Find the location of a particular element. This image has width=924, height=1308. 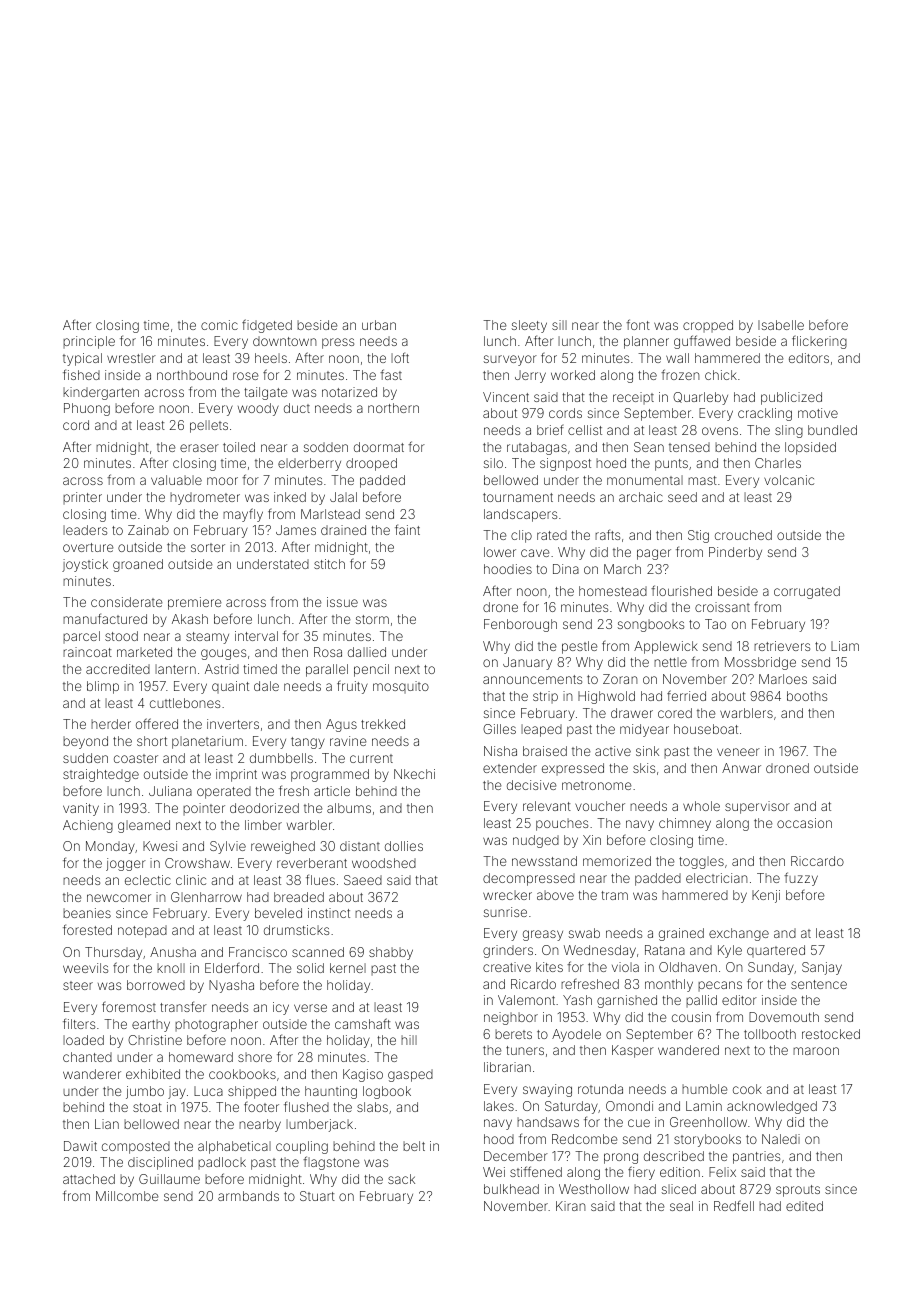

fidgeted is located at coordinates (267, 326).
